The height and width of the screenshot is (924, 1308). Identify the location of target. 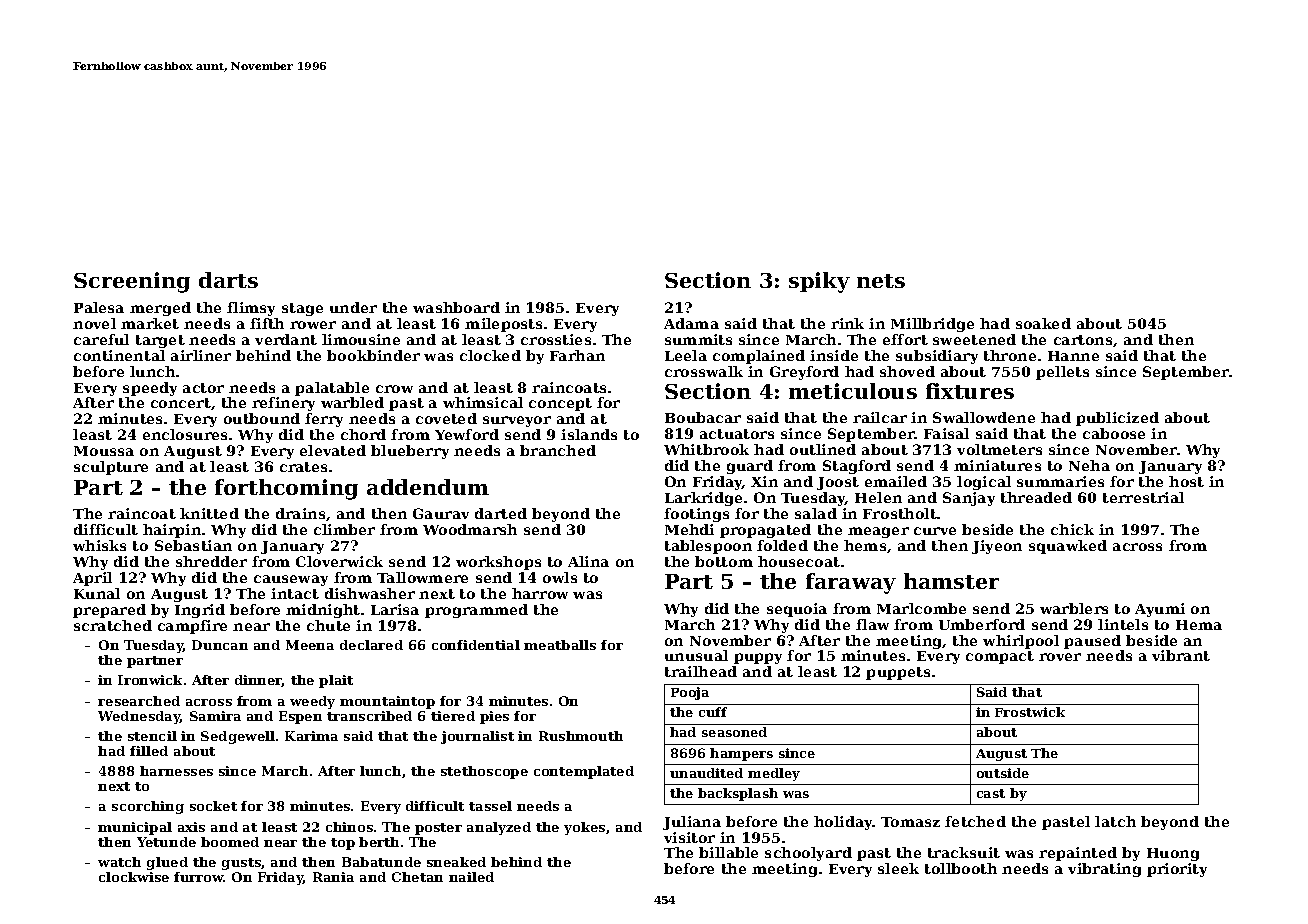
(160, 341).
